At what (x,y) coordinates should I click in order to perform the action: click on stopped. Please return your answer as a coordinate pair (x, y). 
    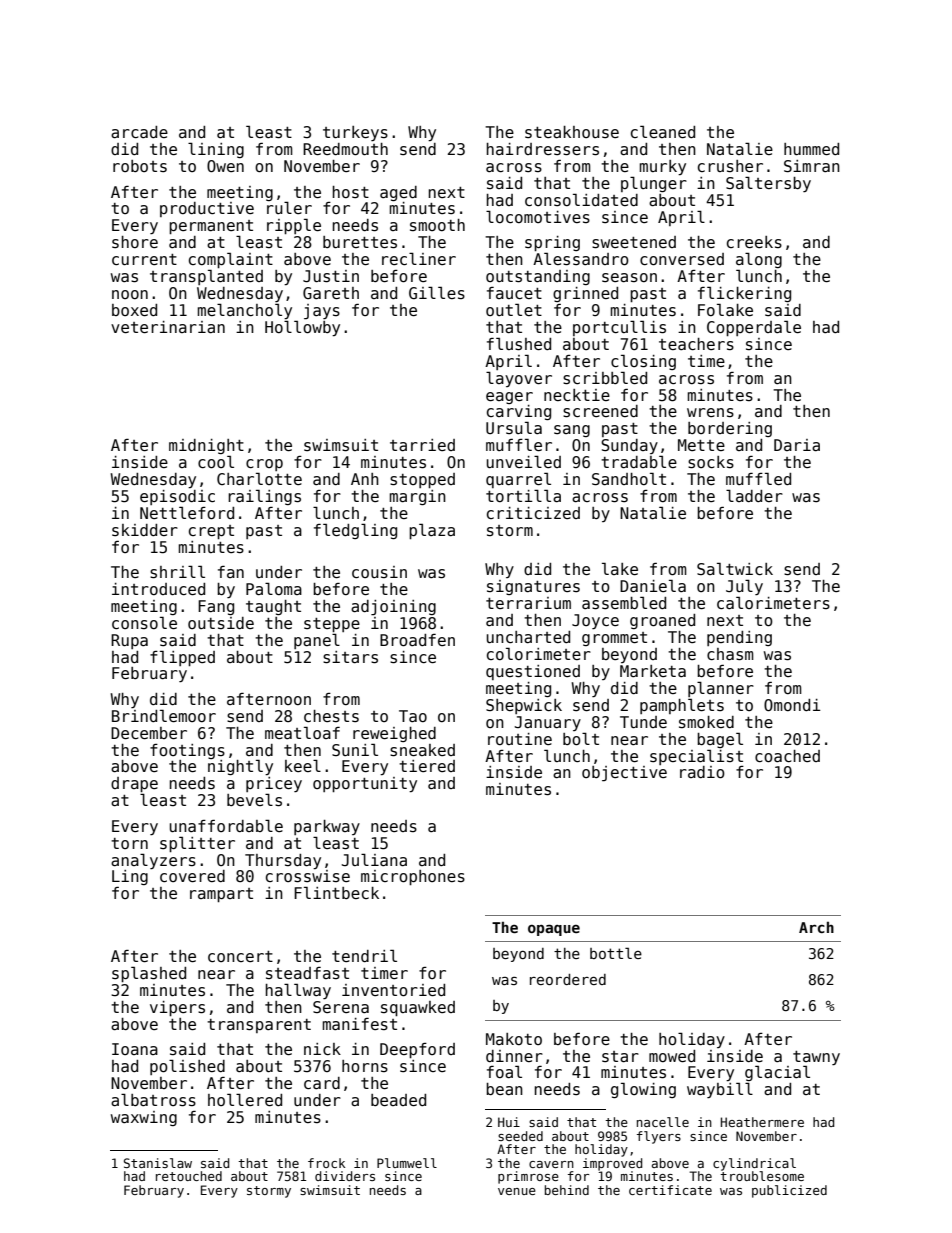
    Looking at the image, I should click on (422, 480).
